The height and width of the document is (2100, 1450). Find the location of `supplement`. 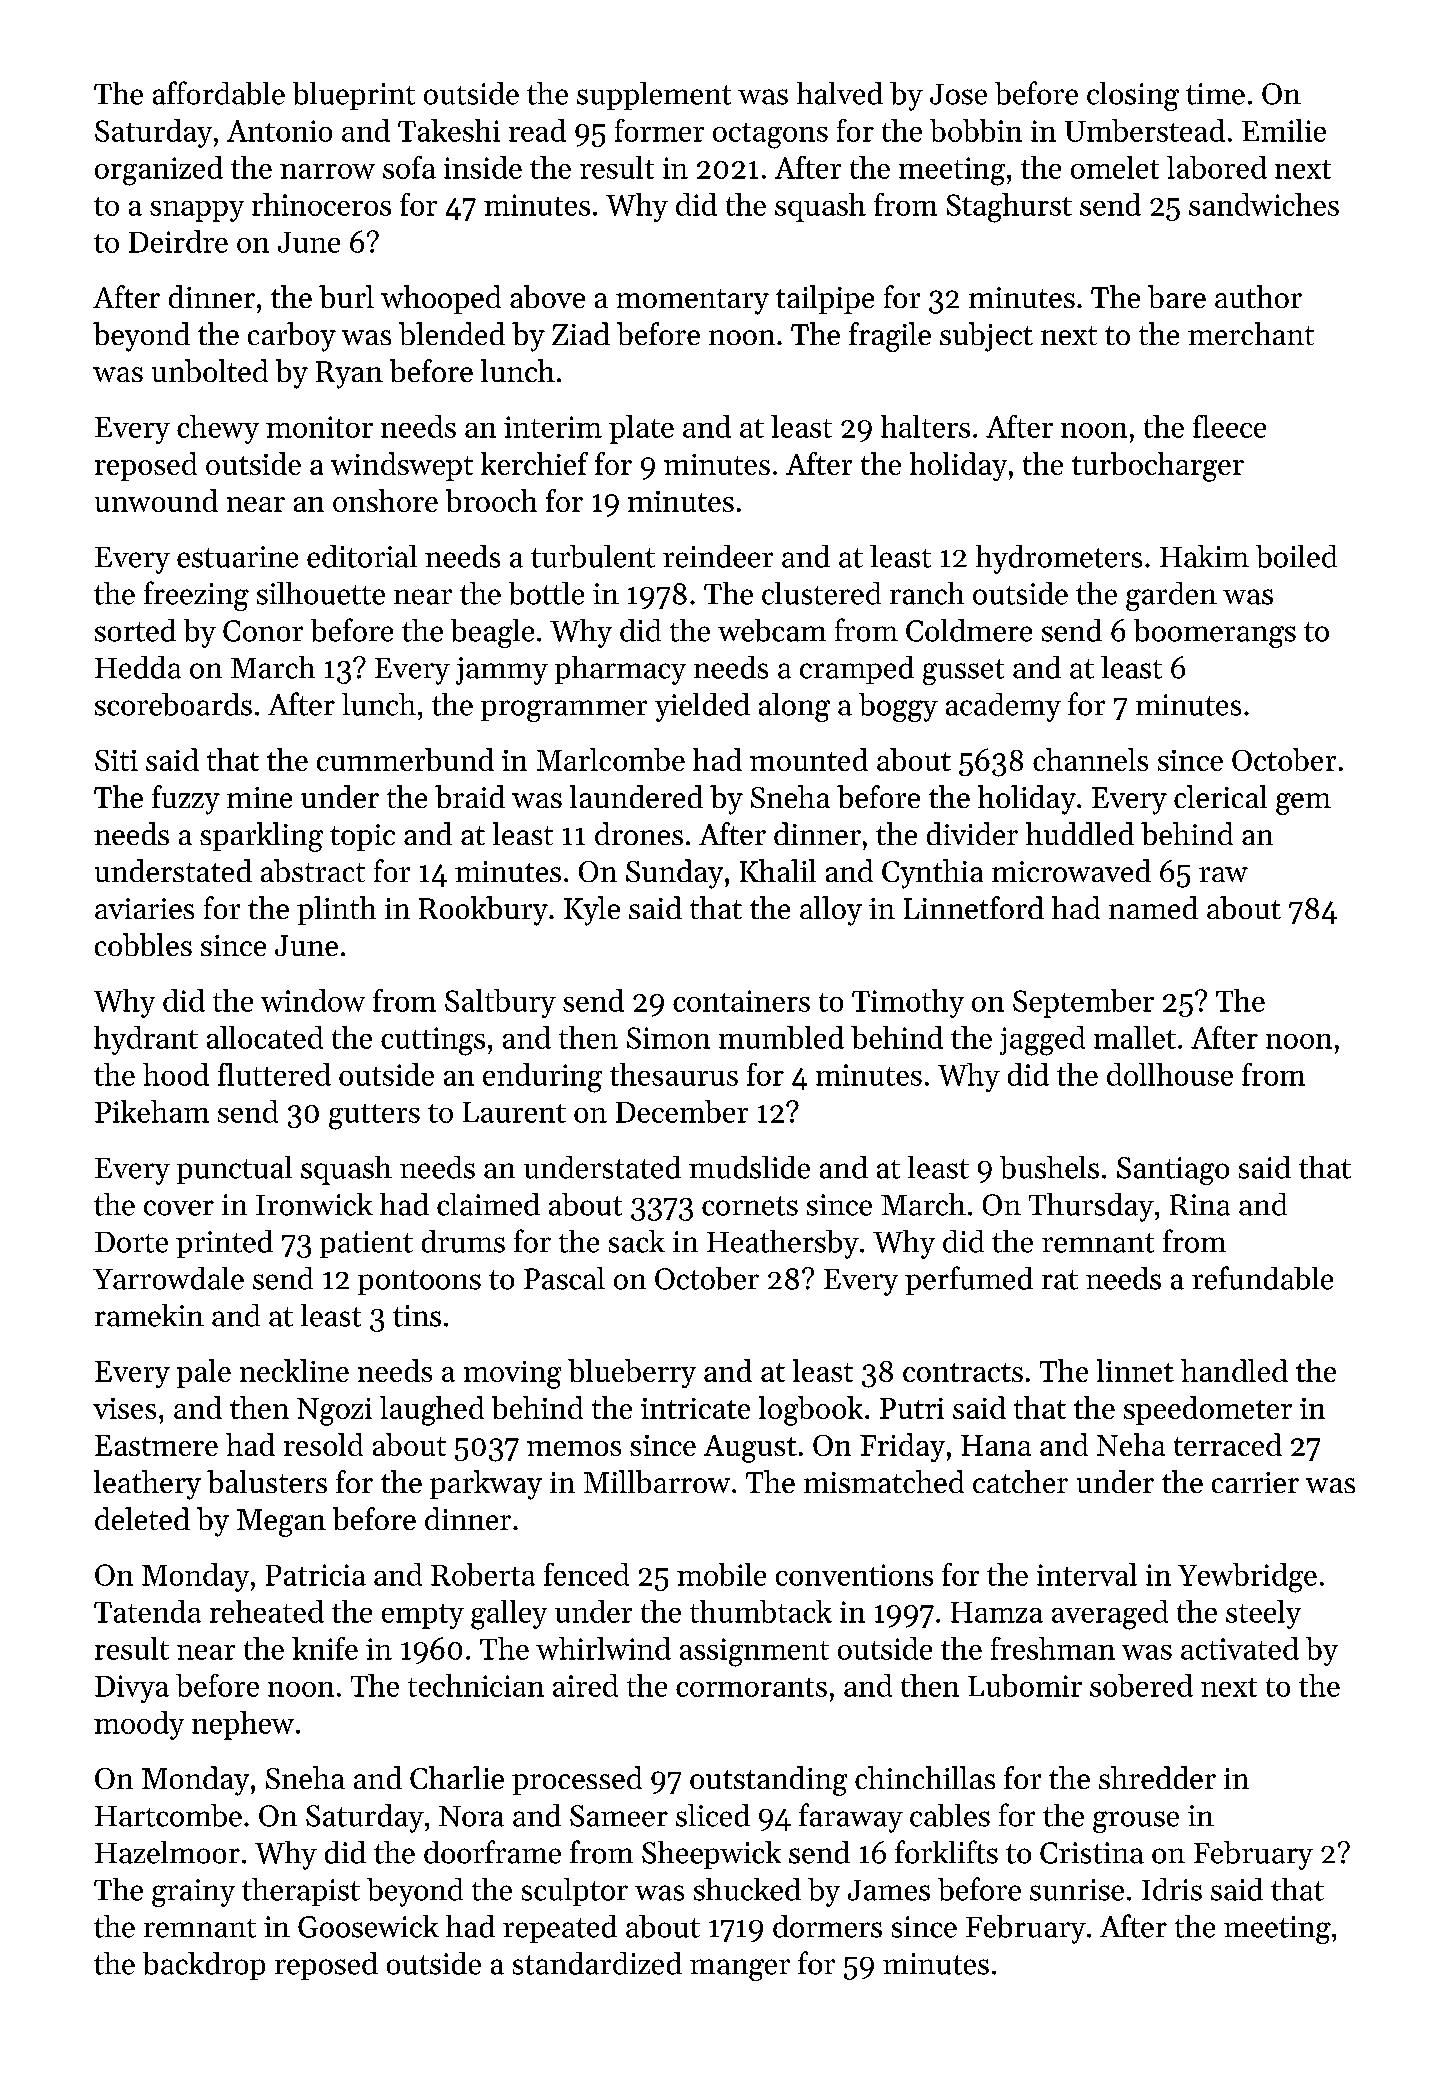

supplement is located at coordinates (654, 96).
